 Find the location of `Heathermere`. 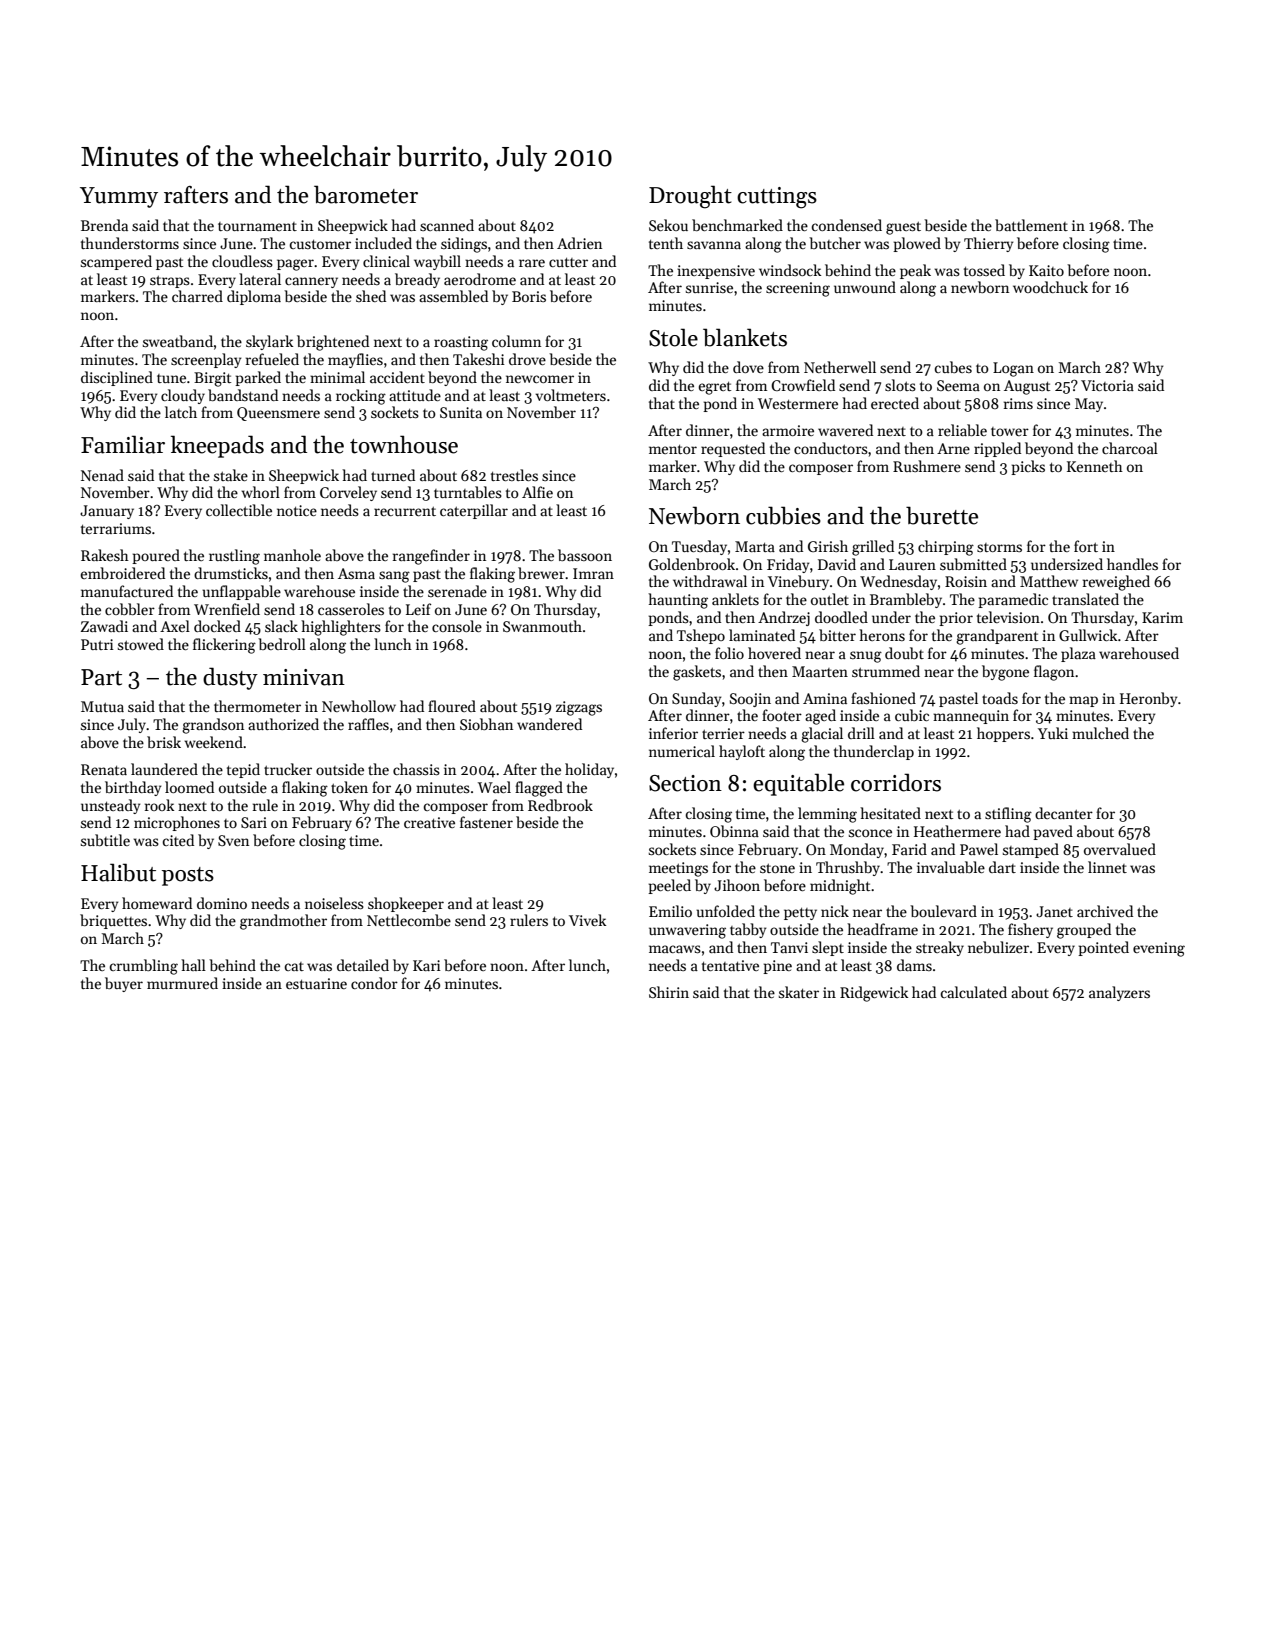

Heathermere is located at coordinates (957, 831).
